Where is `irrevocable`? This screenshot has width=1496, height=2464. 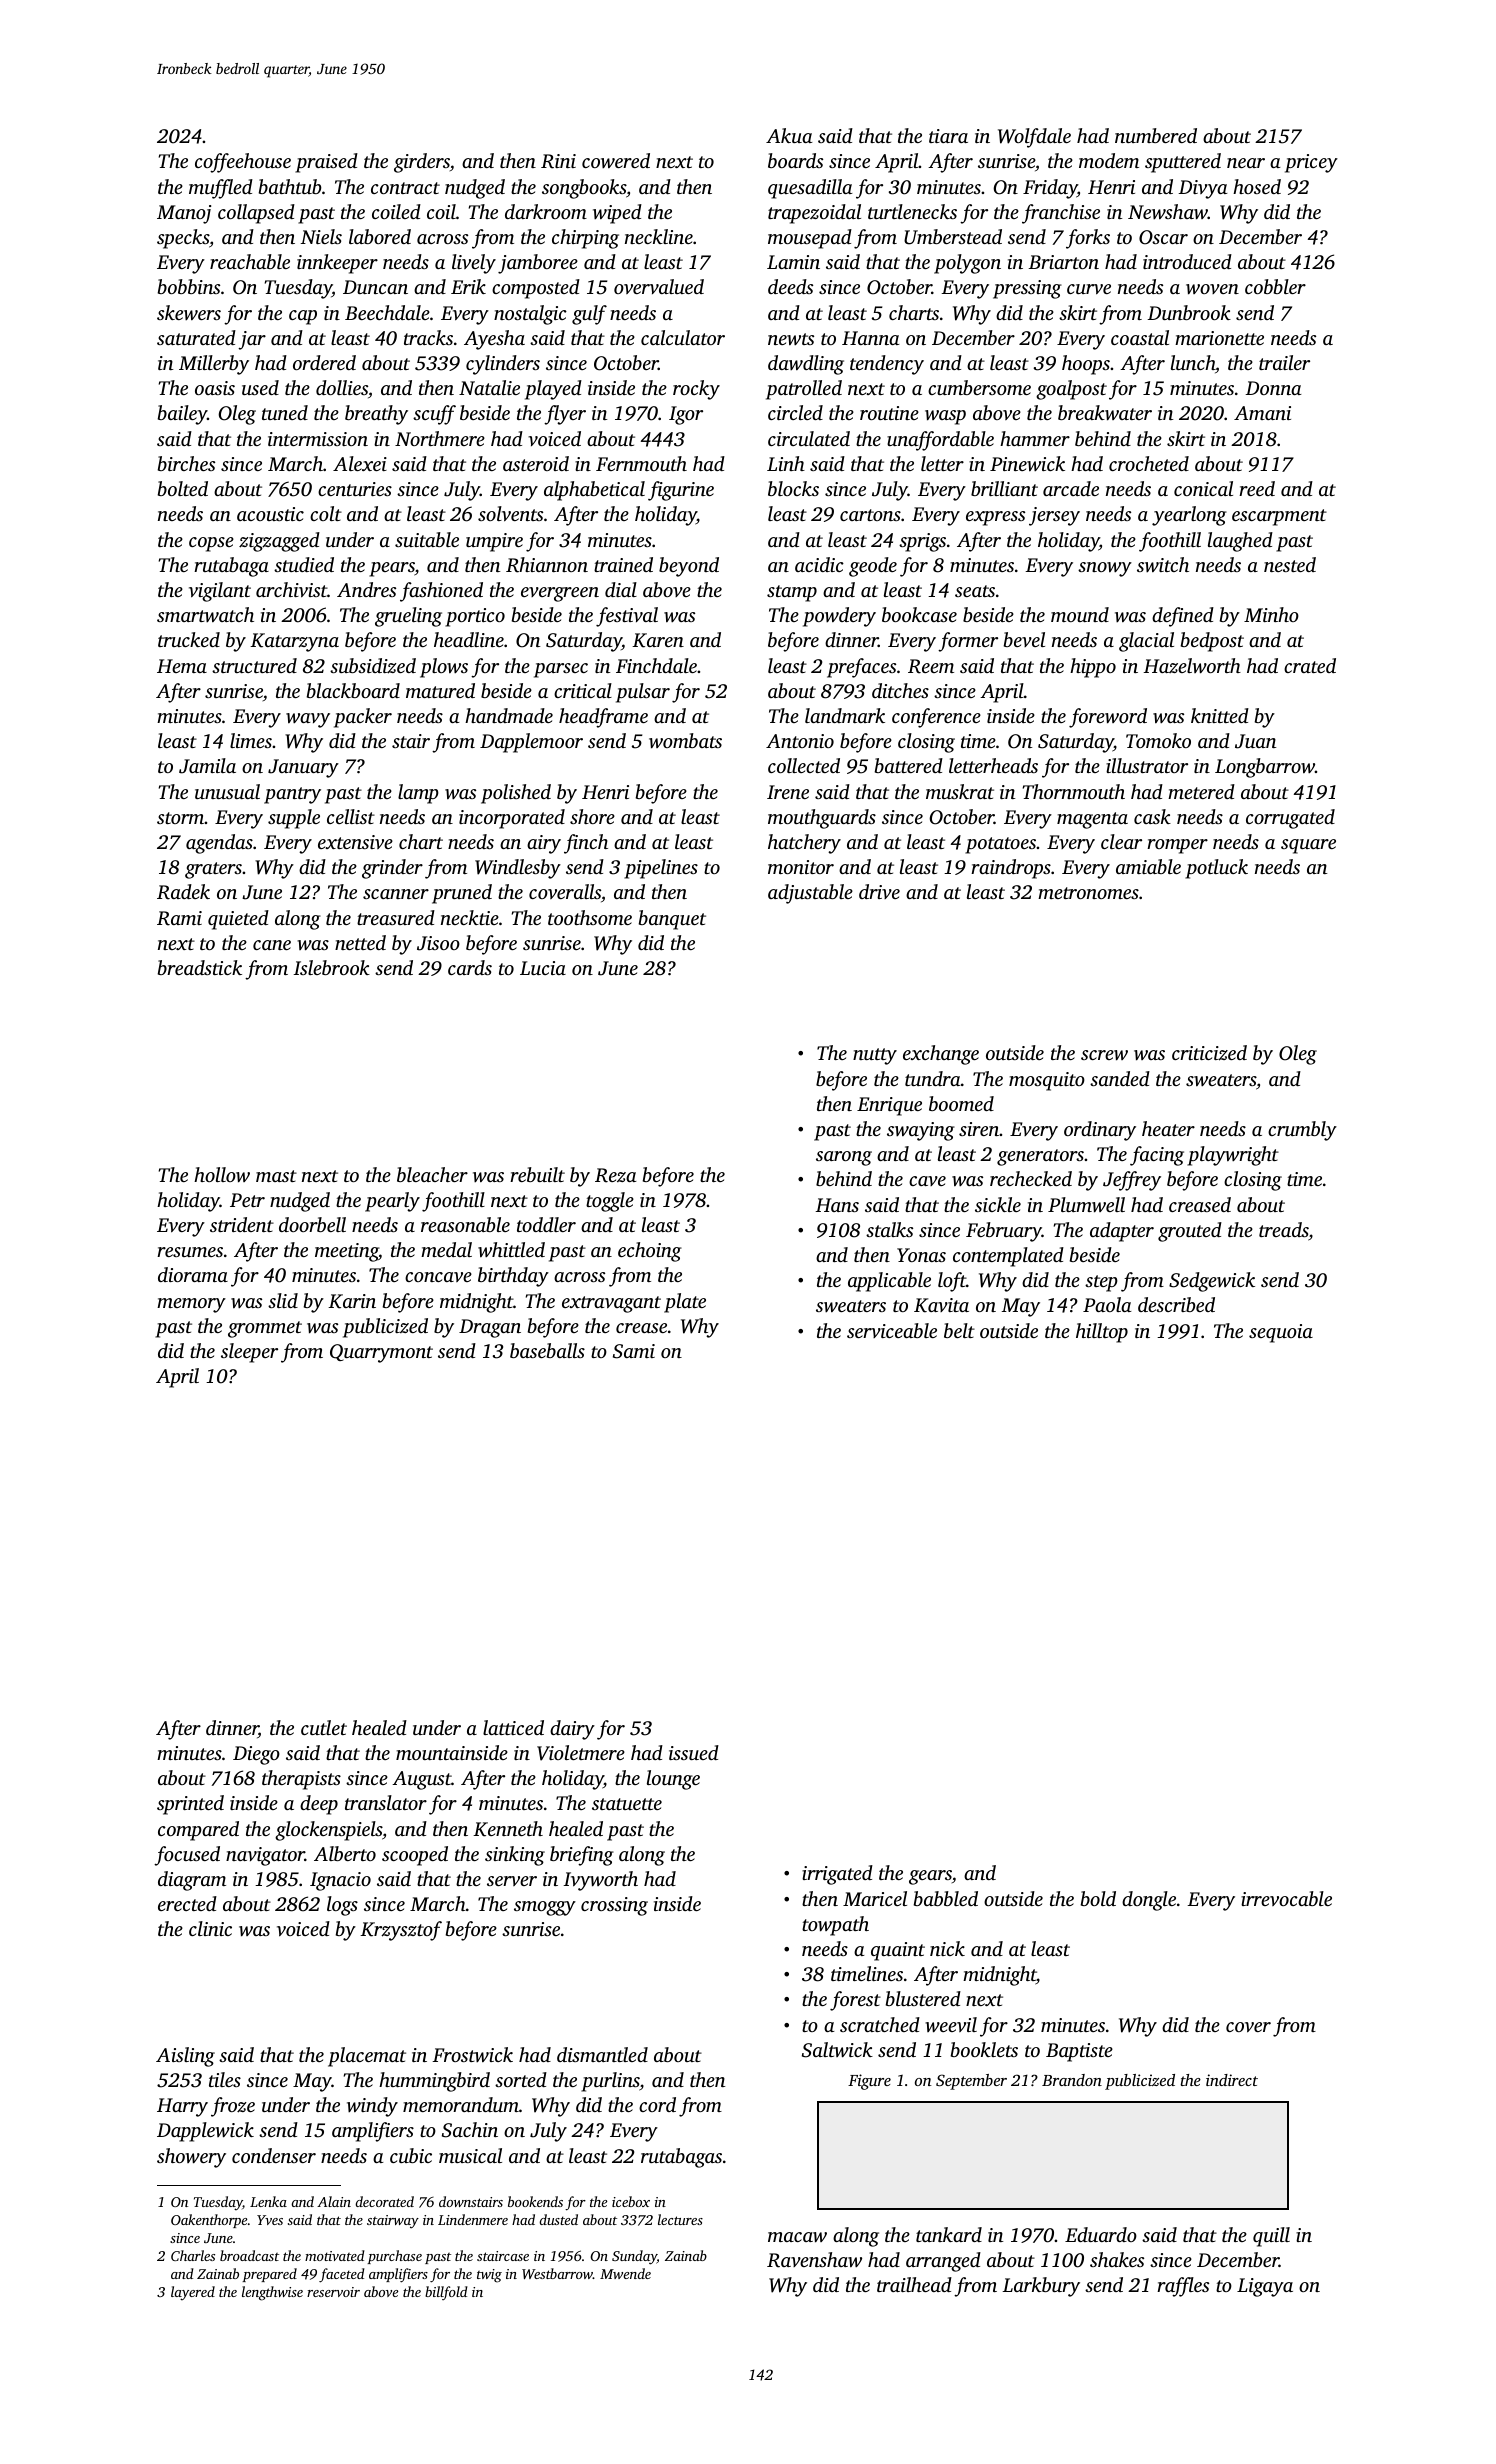 irrevocable is located at coordinates (1286, 1898).
